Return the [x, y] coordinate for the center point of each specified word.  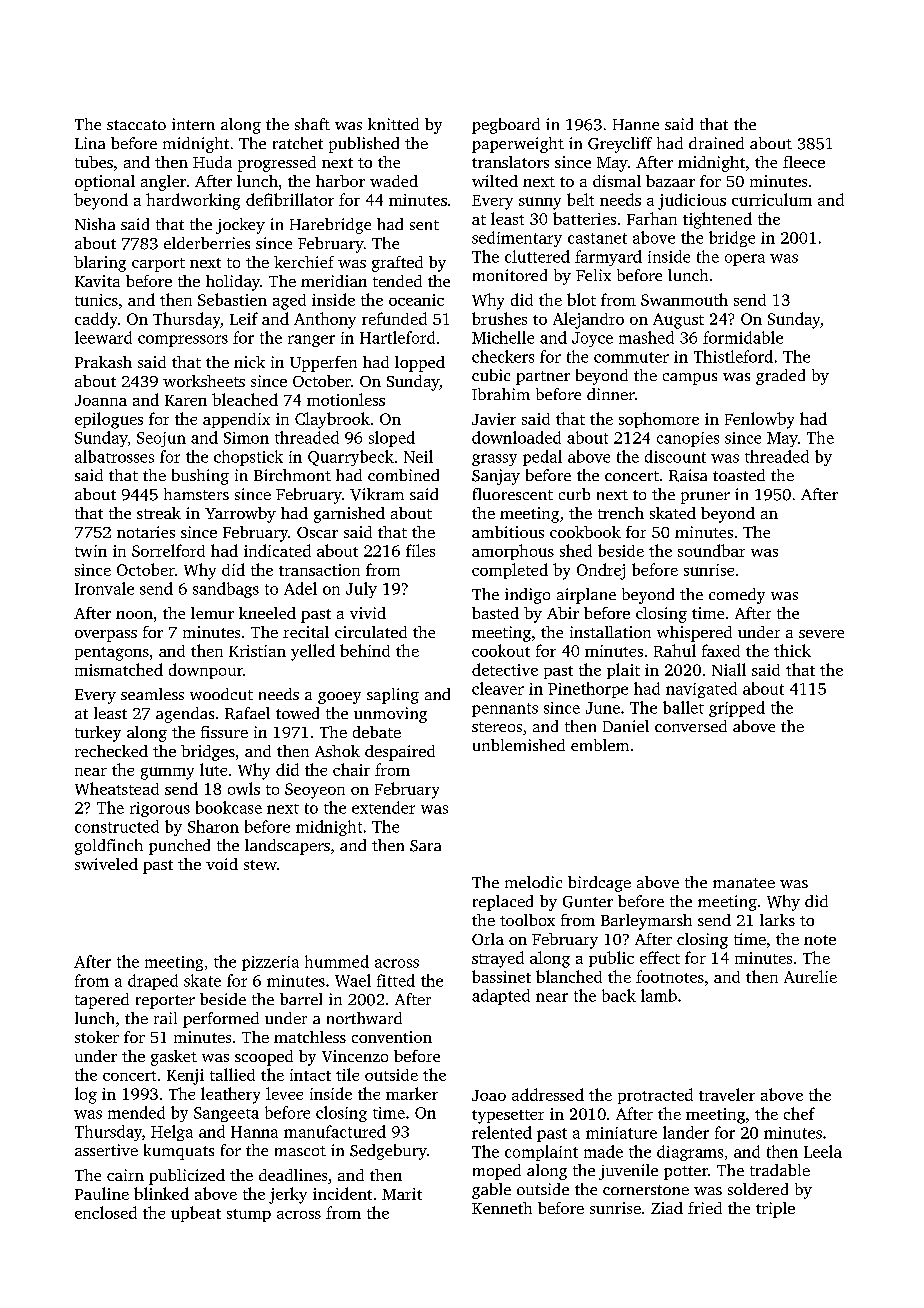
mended [136, 1112]
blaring [100, 264]
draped [153, 982]
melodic [533, 882]
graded [780, 377]
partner [543, 378]
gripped [737, 709]
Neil [418, 456]
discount [675, 456]
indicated [277, 550]
